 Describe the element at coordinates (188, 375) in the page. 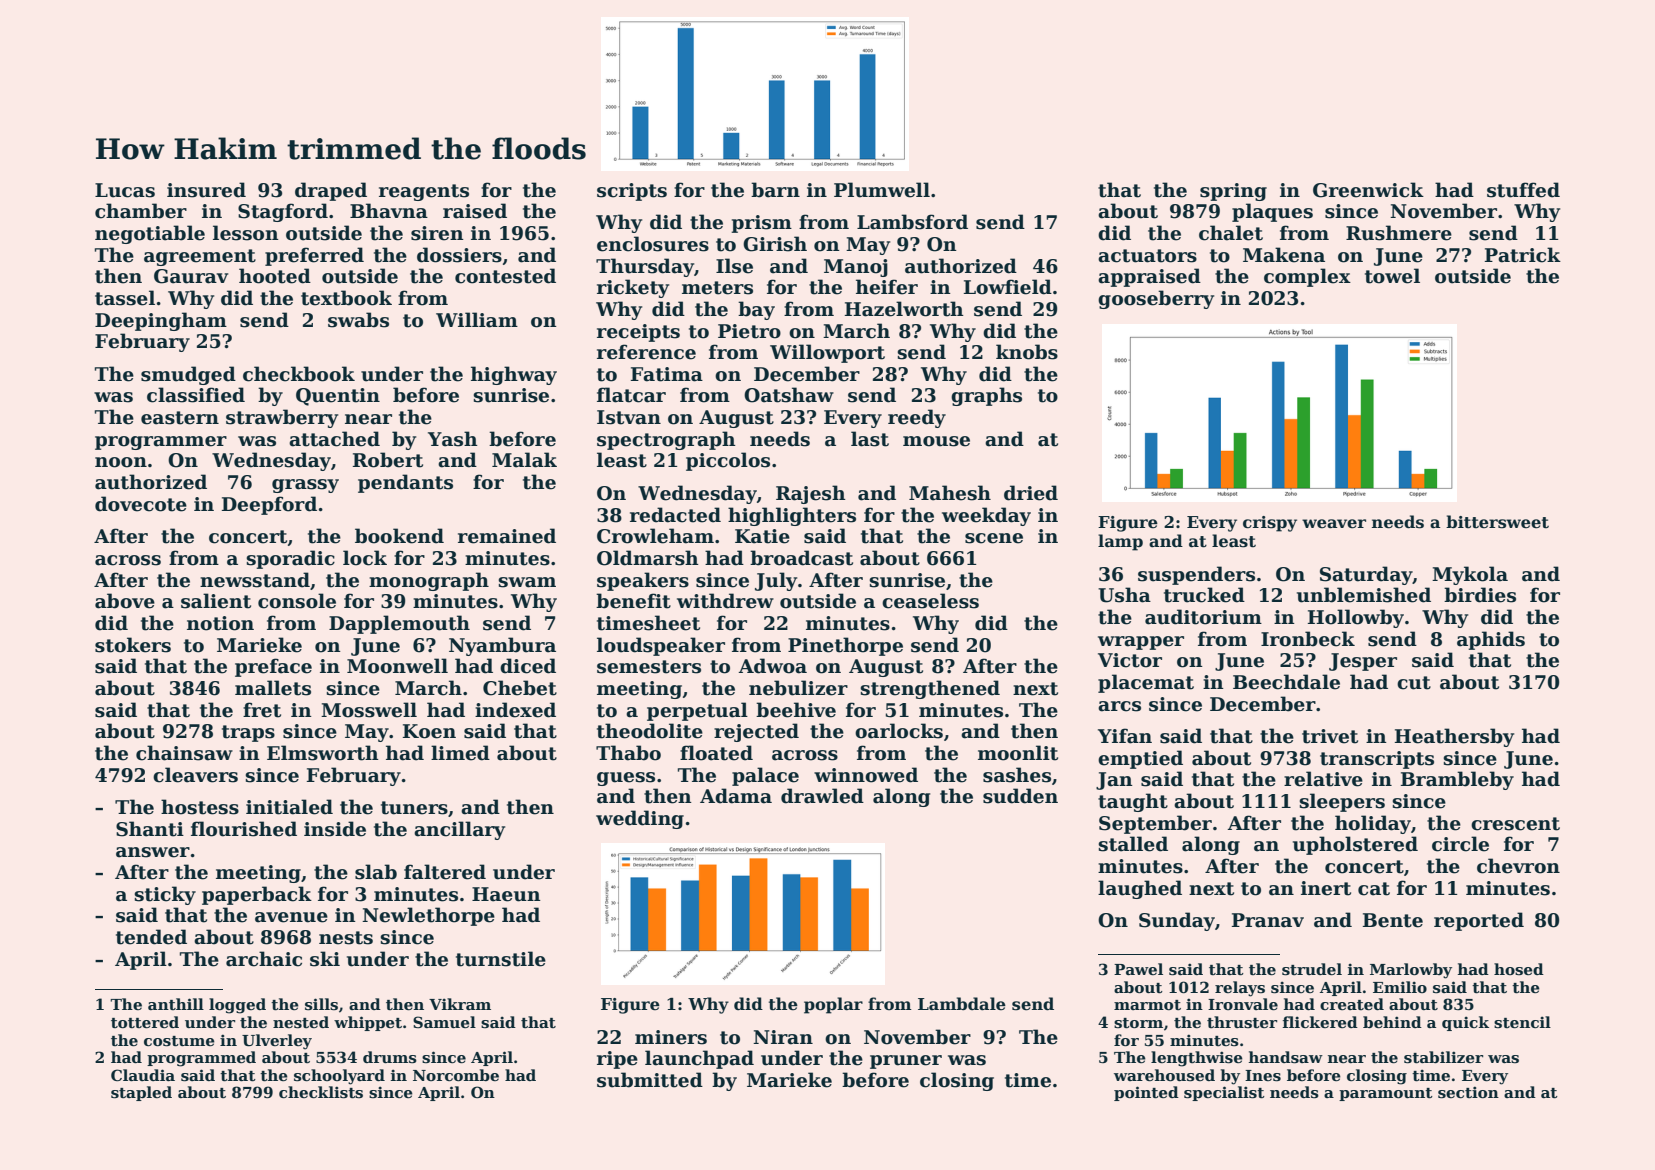

I see `smudged` at that location.
